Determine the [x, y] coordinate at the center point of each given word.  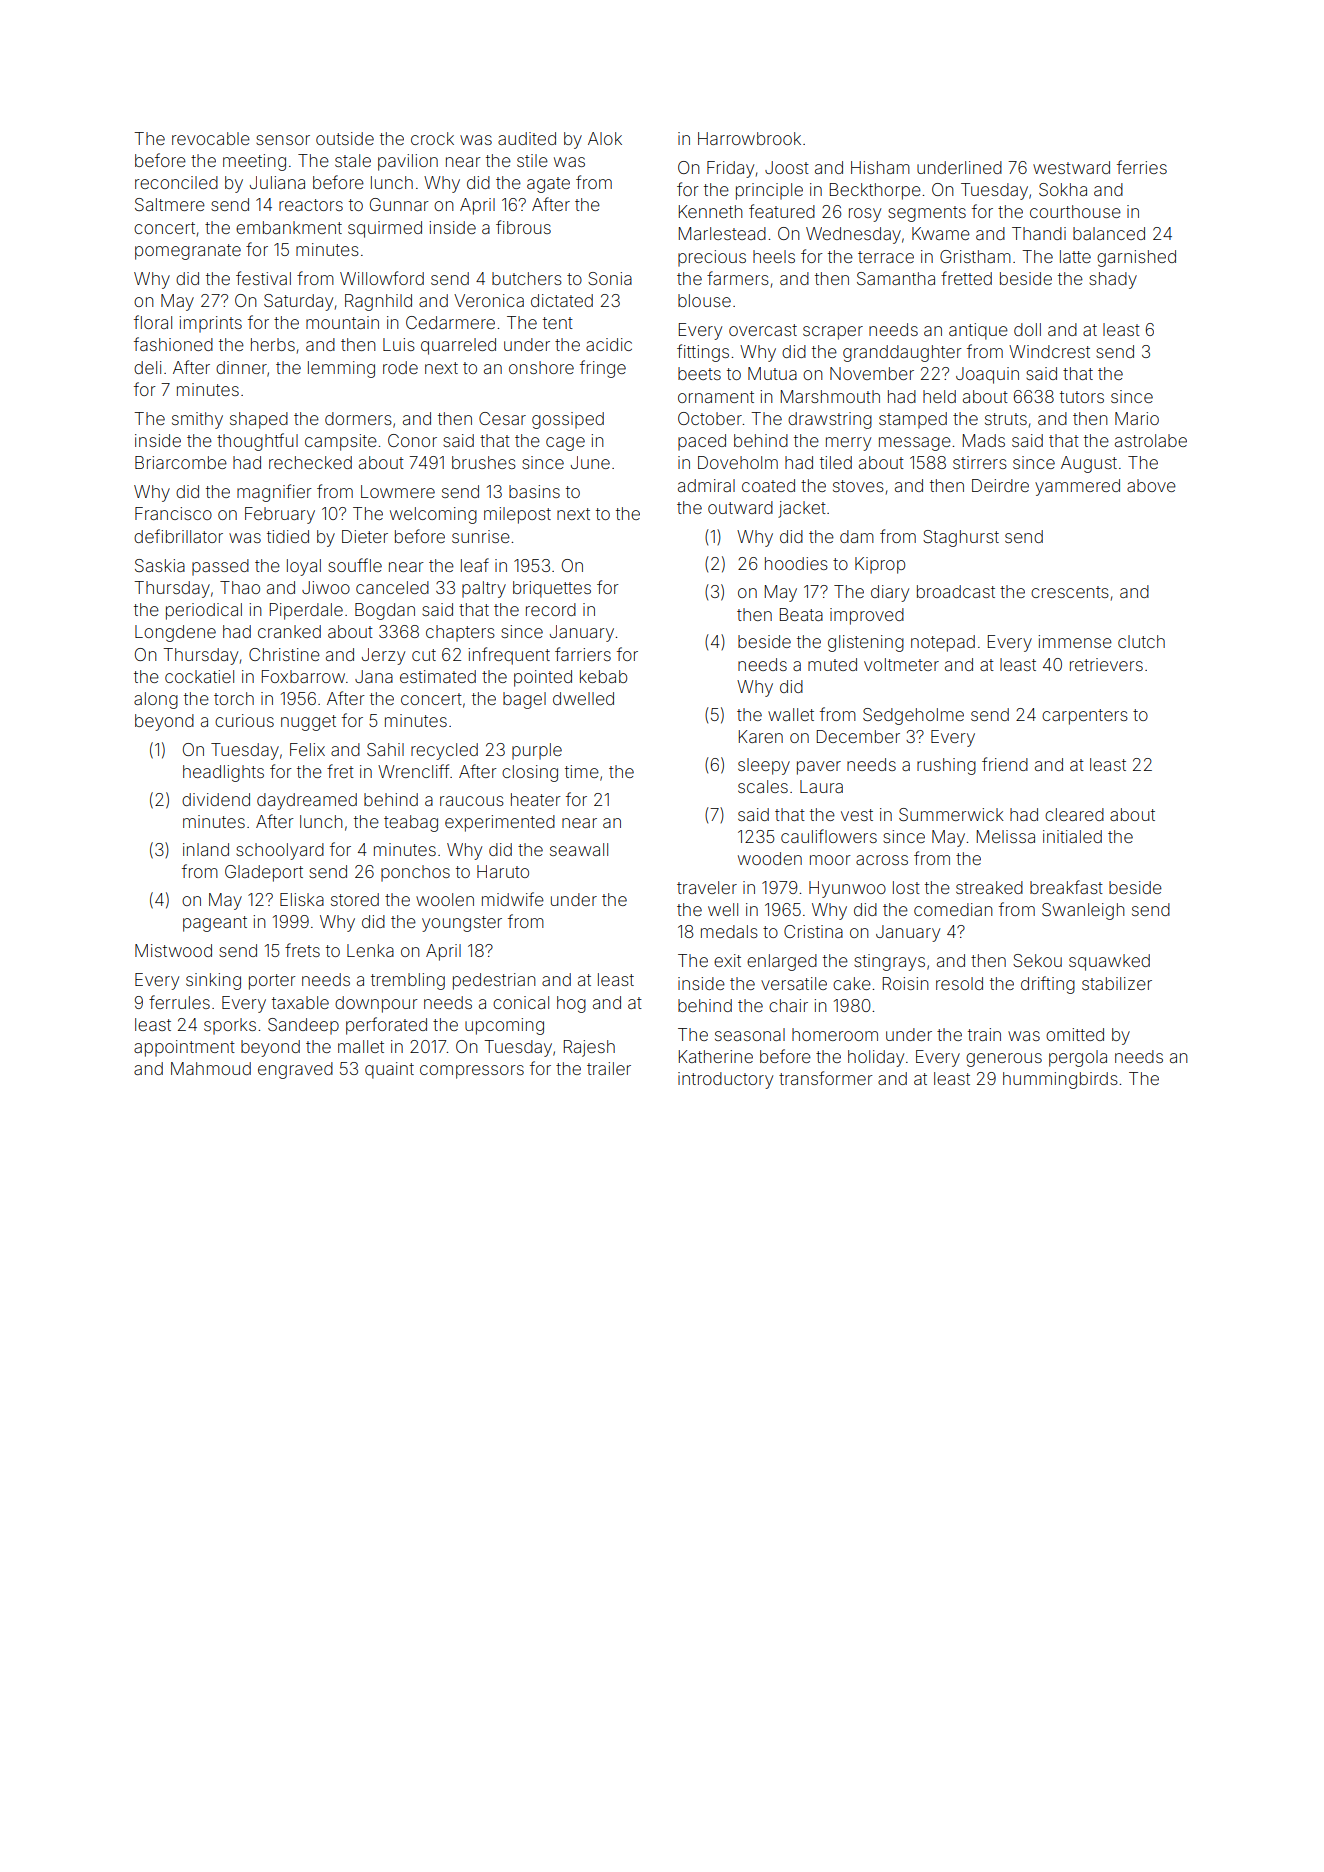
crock [432, 138]
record [551, 609]
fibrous [523, 227]
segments [927, 214]
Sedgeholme [913, 716]
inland [206, 849]
